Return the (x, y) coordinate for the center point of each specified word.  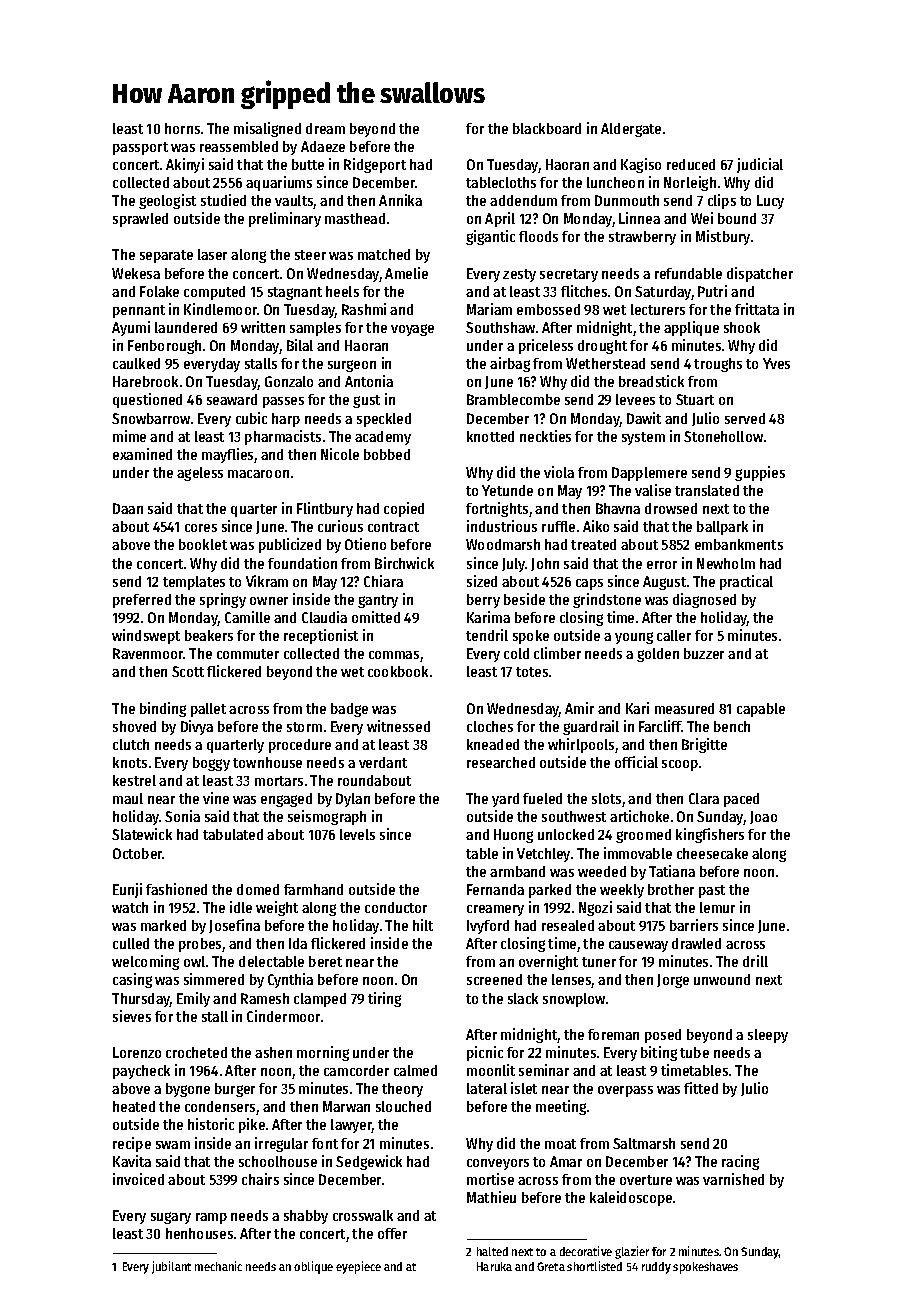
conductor (396, 907)
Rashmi (364, 309)
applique (691, 328)
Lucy (770, 202)
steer (310, 255)
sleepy (768, 1036)
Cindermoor (283, 1016)
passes (283, 402)
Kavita (132, 1161)
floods (538, 236)
